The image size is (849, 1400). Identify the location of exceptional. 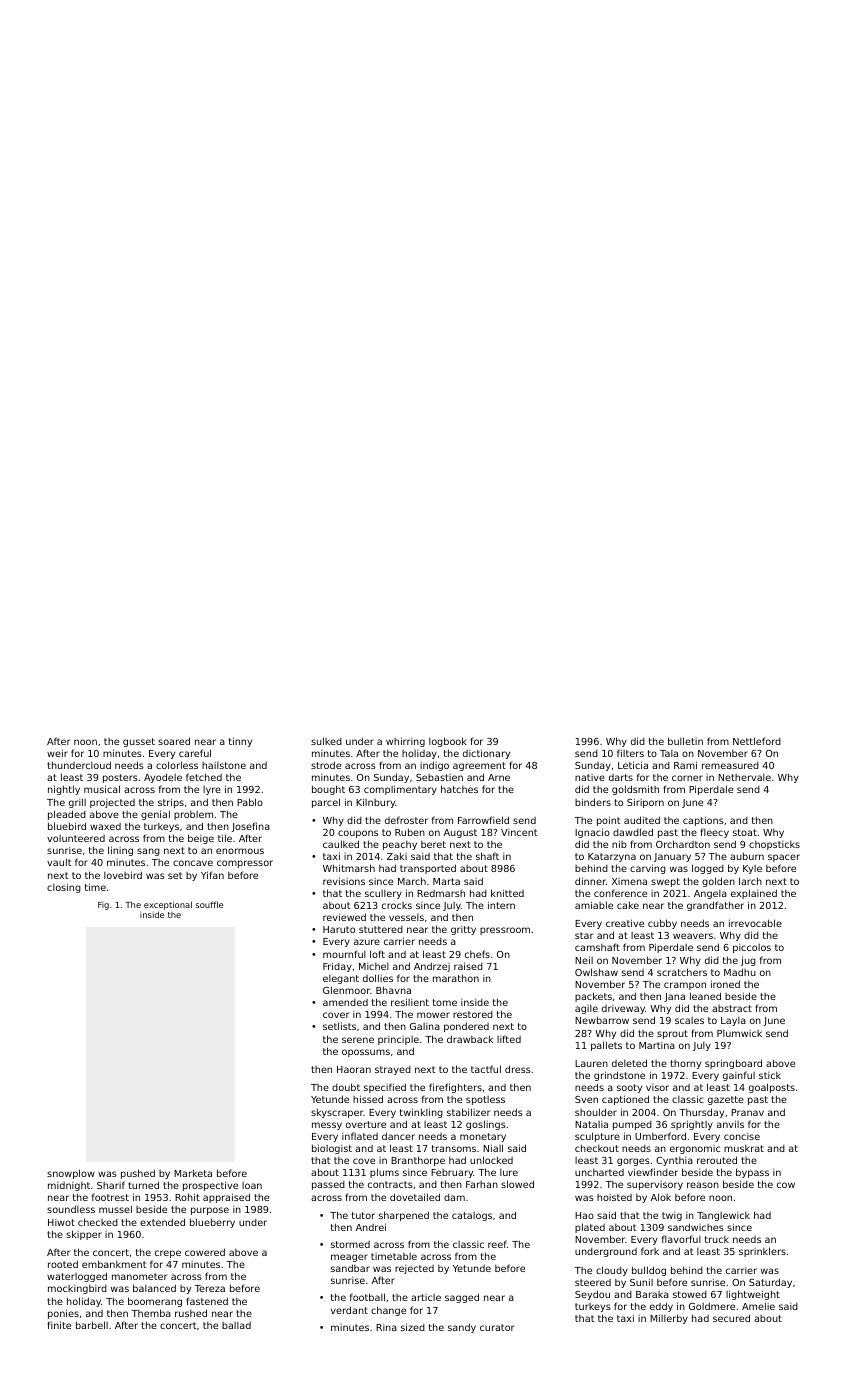
(168, 905).
